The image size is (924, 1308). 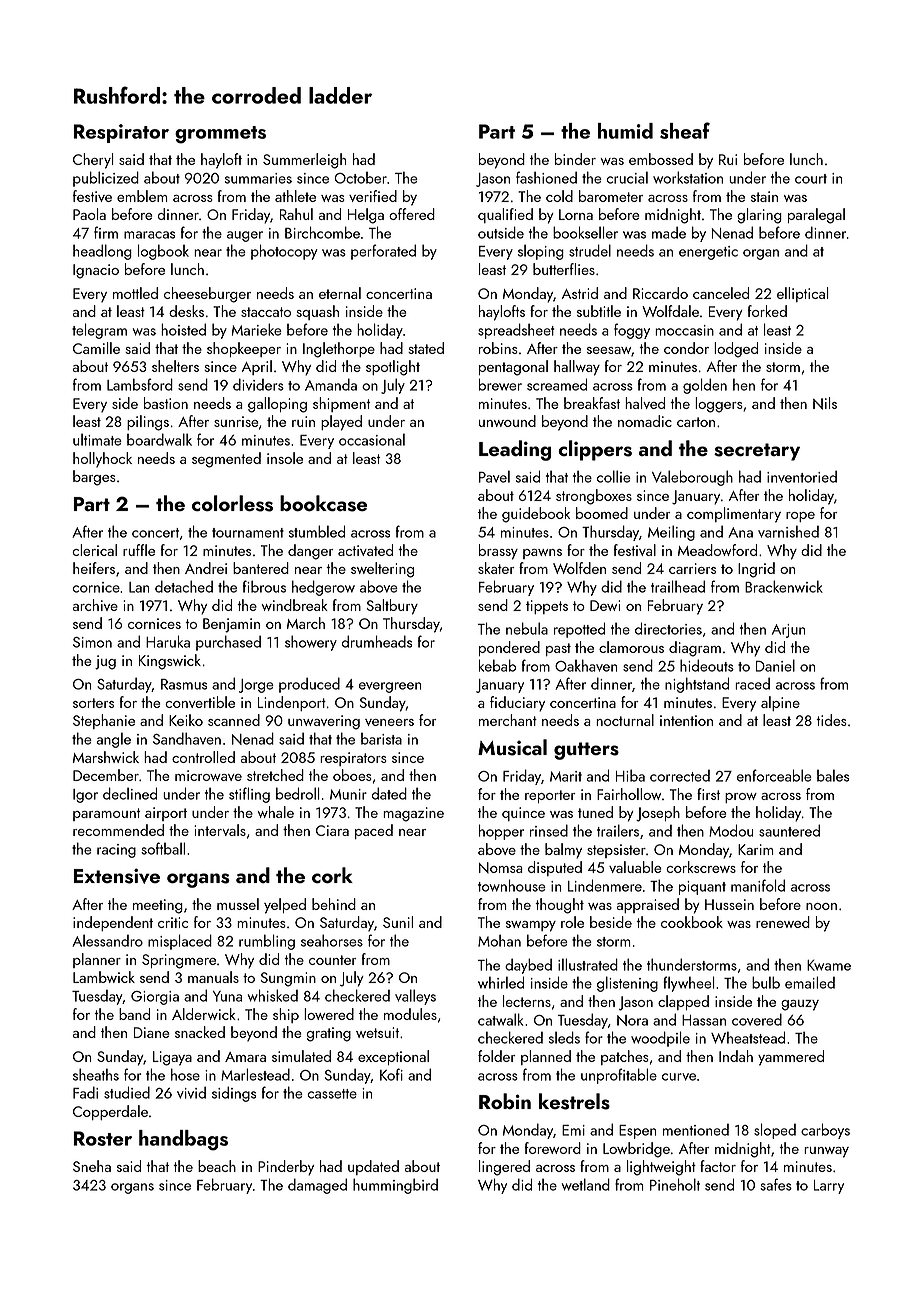 What do you see at coordinates (360, 178) in the screenshot?
I see `October` at bounding box center [360, 178].
